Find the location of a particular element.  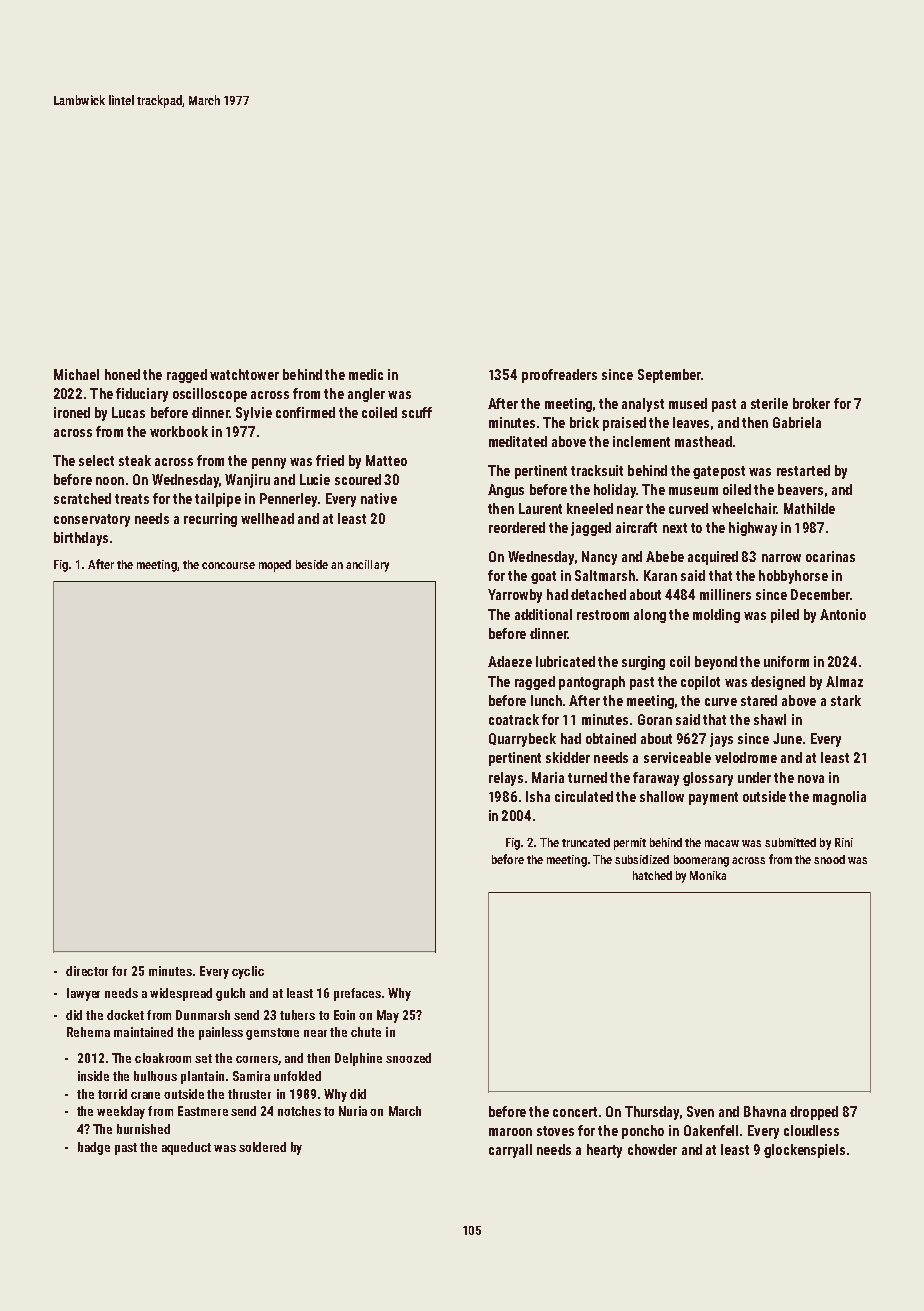

Lucas is located at coordinates (128, 412).
